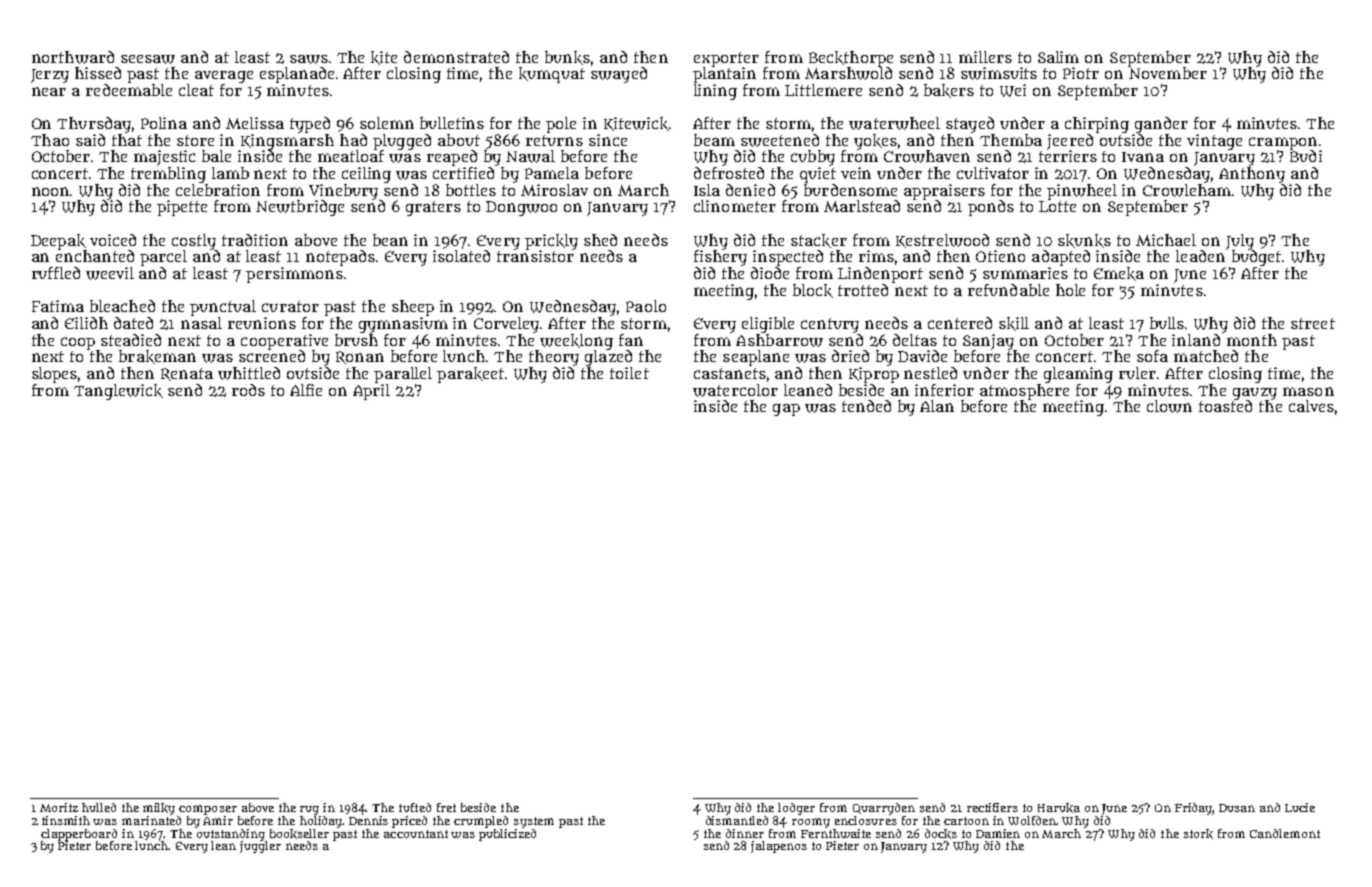 The image size is (1372, 887). What do you see at coordinates (1082, 192) in the document?
I see `pinwheel` at bounding box center [1082, 192].
